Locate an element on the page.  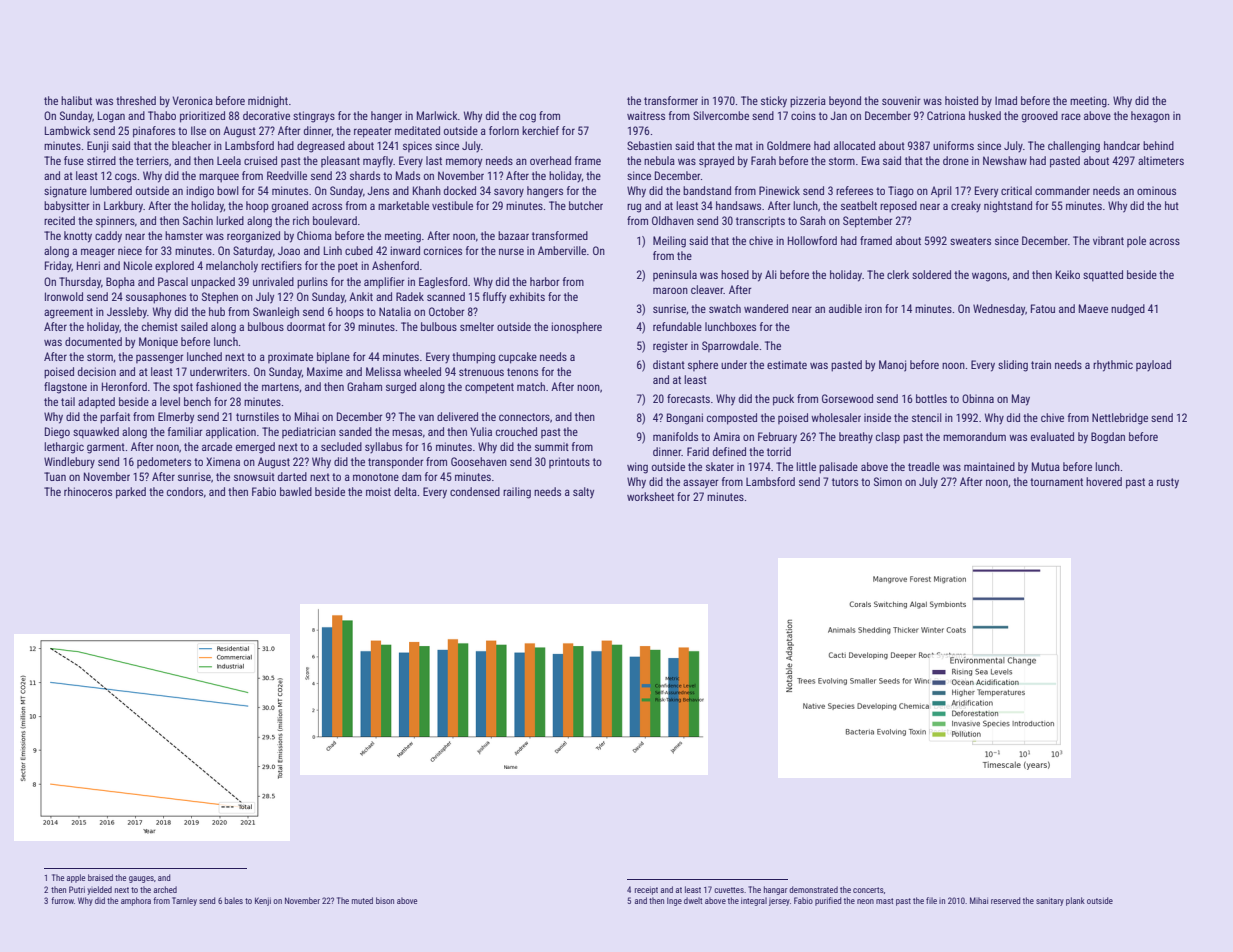
degreased is located at coordinates (321, 147).
